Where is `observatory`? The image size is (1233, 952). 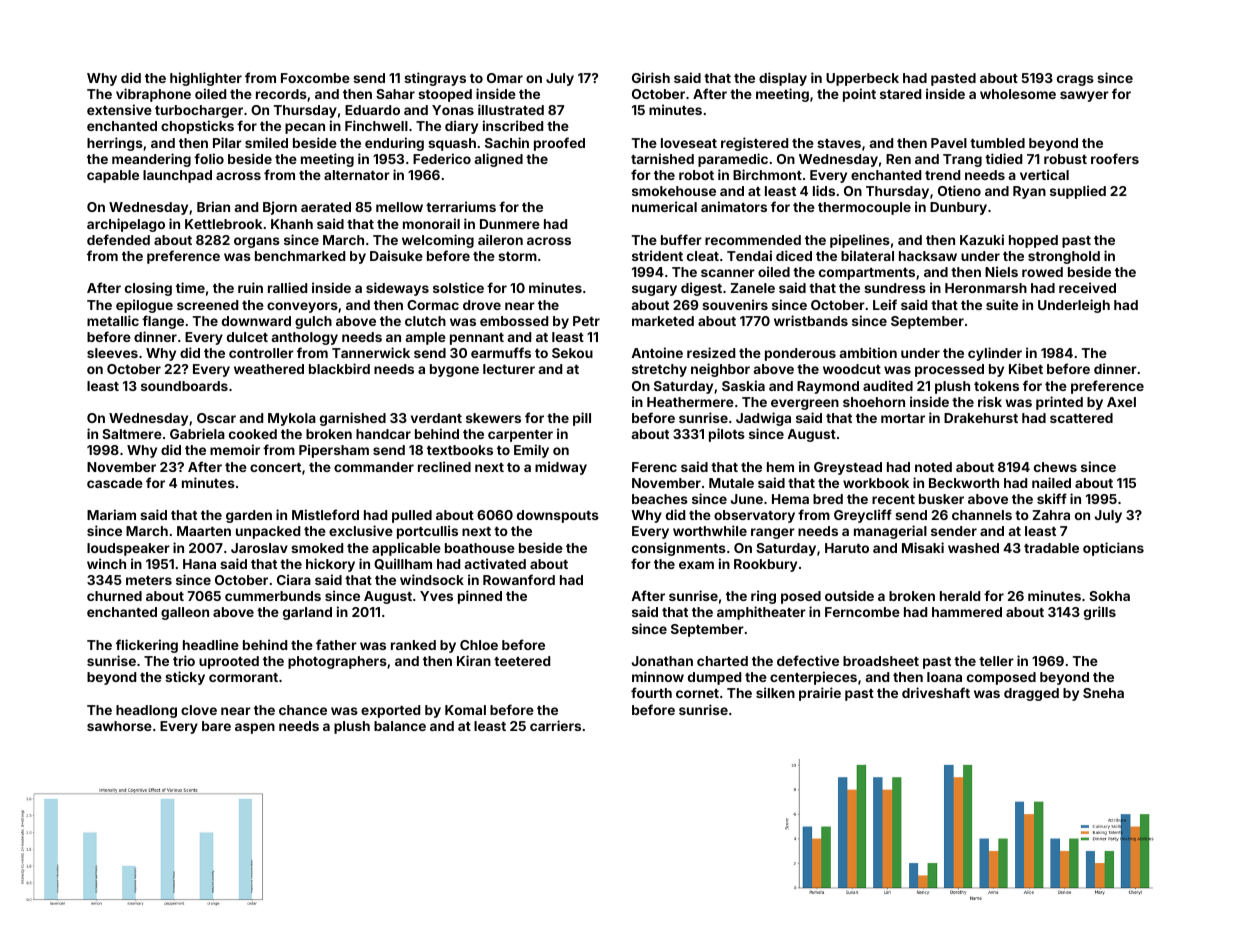 observatory is located at coordinates (754, 516).
